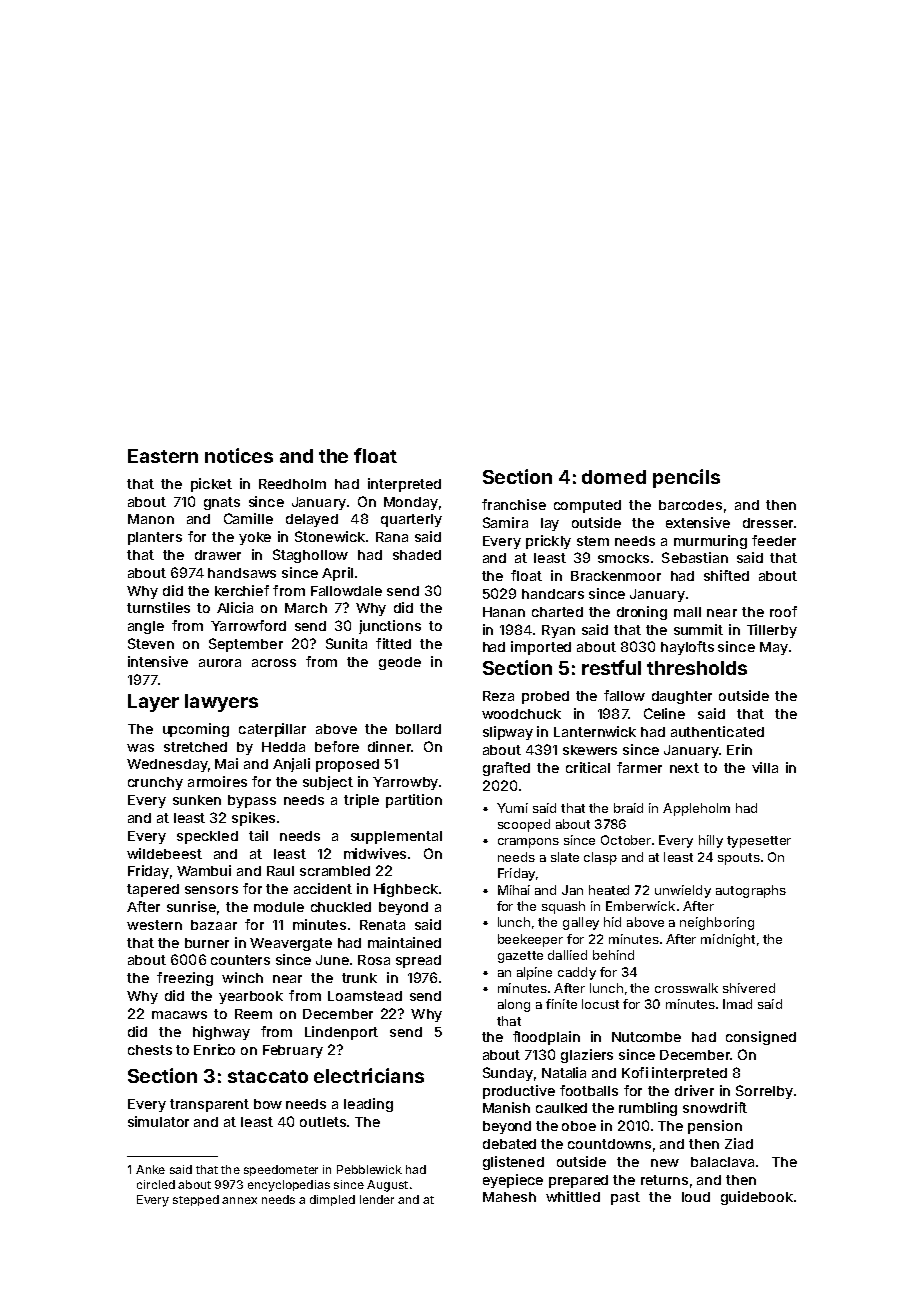  I want to click on across, so click(274, 663).
